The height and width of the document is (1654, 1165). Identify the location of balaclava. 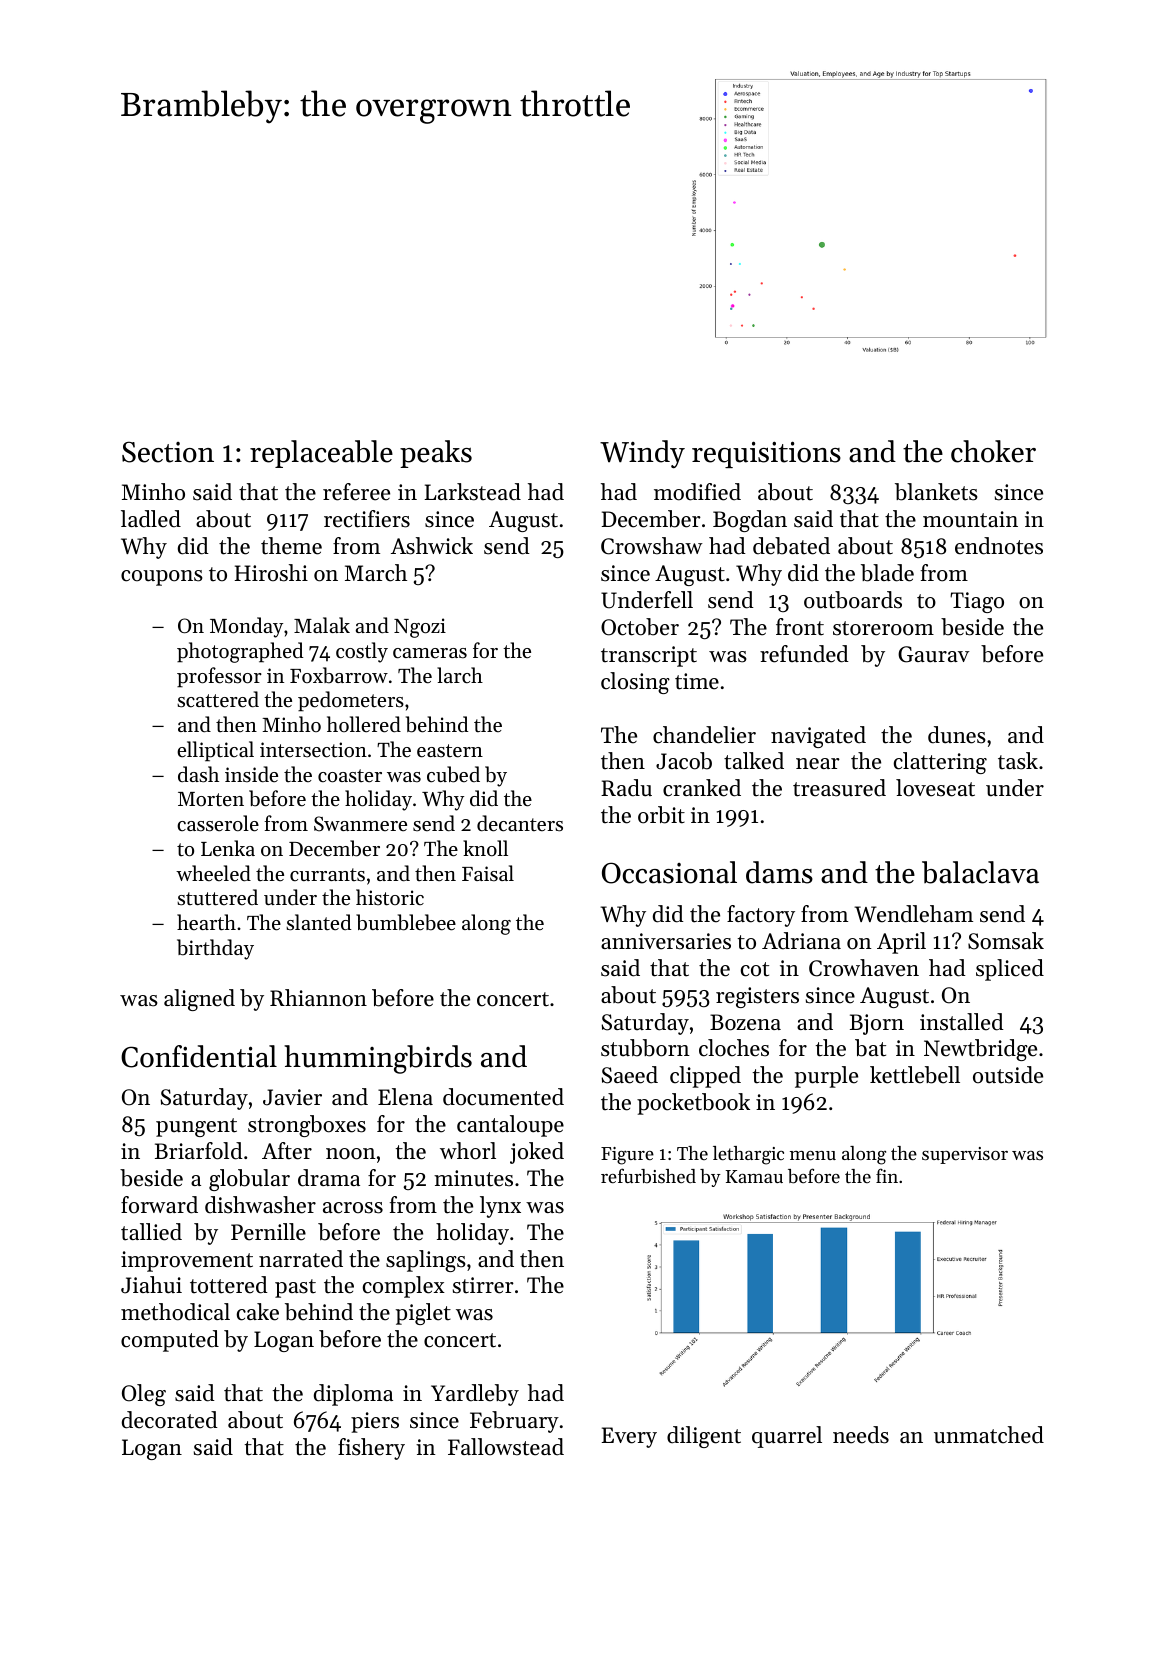
(980, 872).
